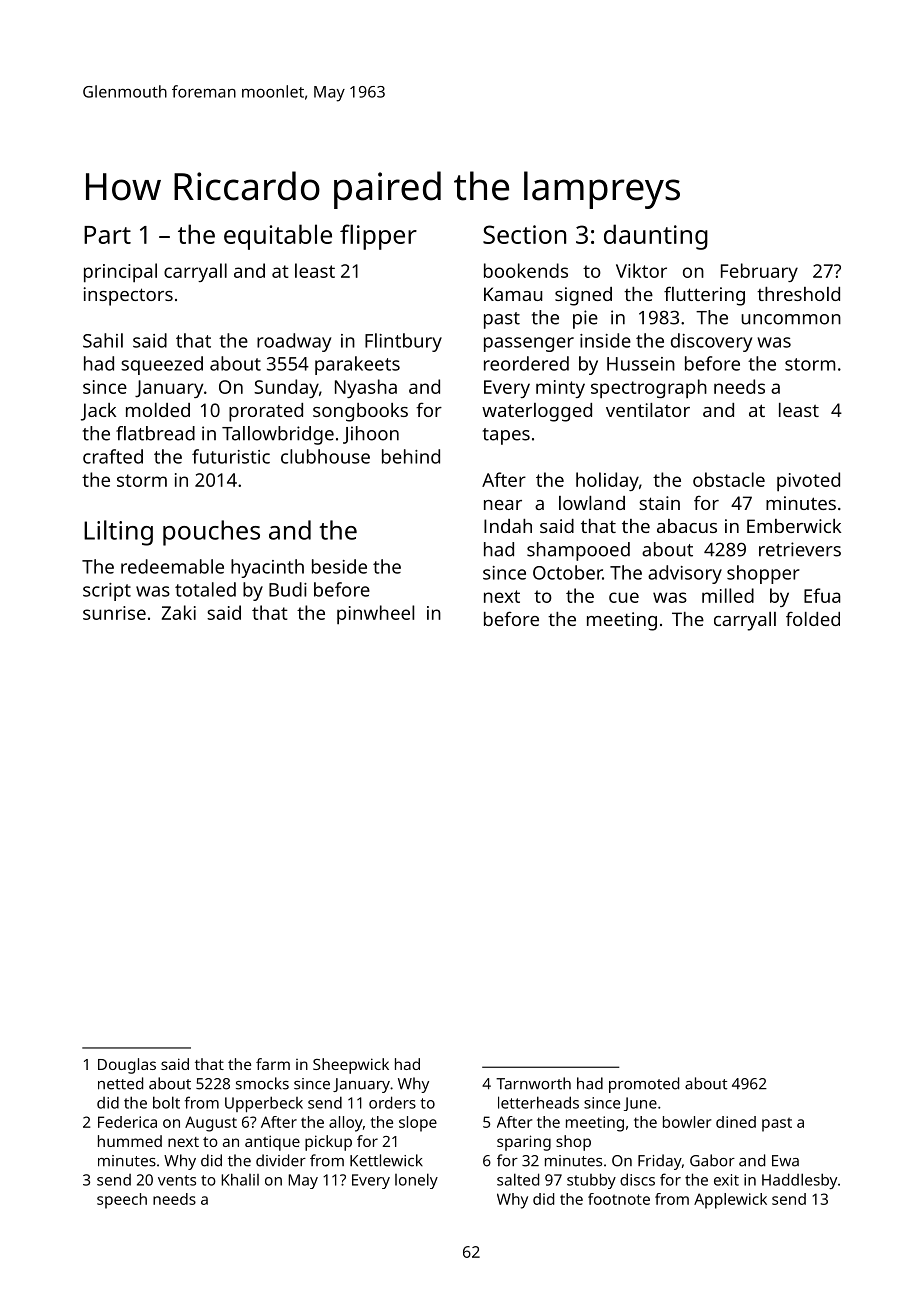 This document has width=924, height=1311. What do you see at coordinates (624, 597) in the document?
I see `cue` at bounding box center [624, 597].
